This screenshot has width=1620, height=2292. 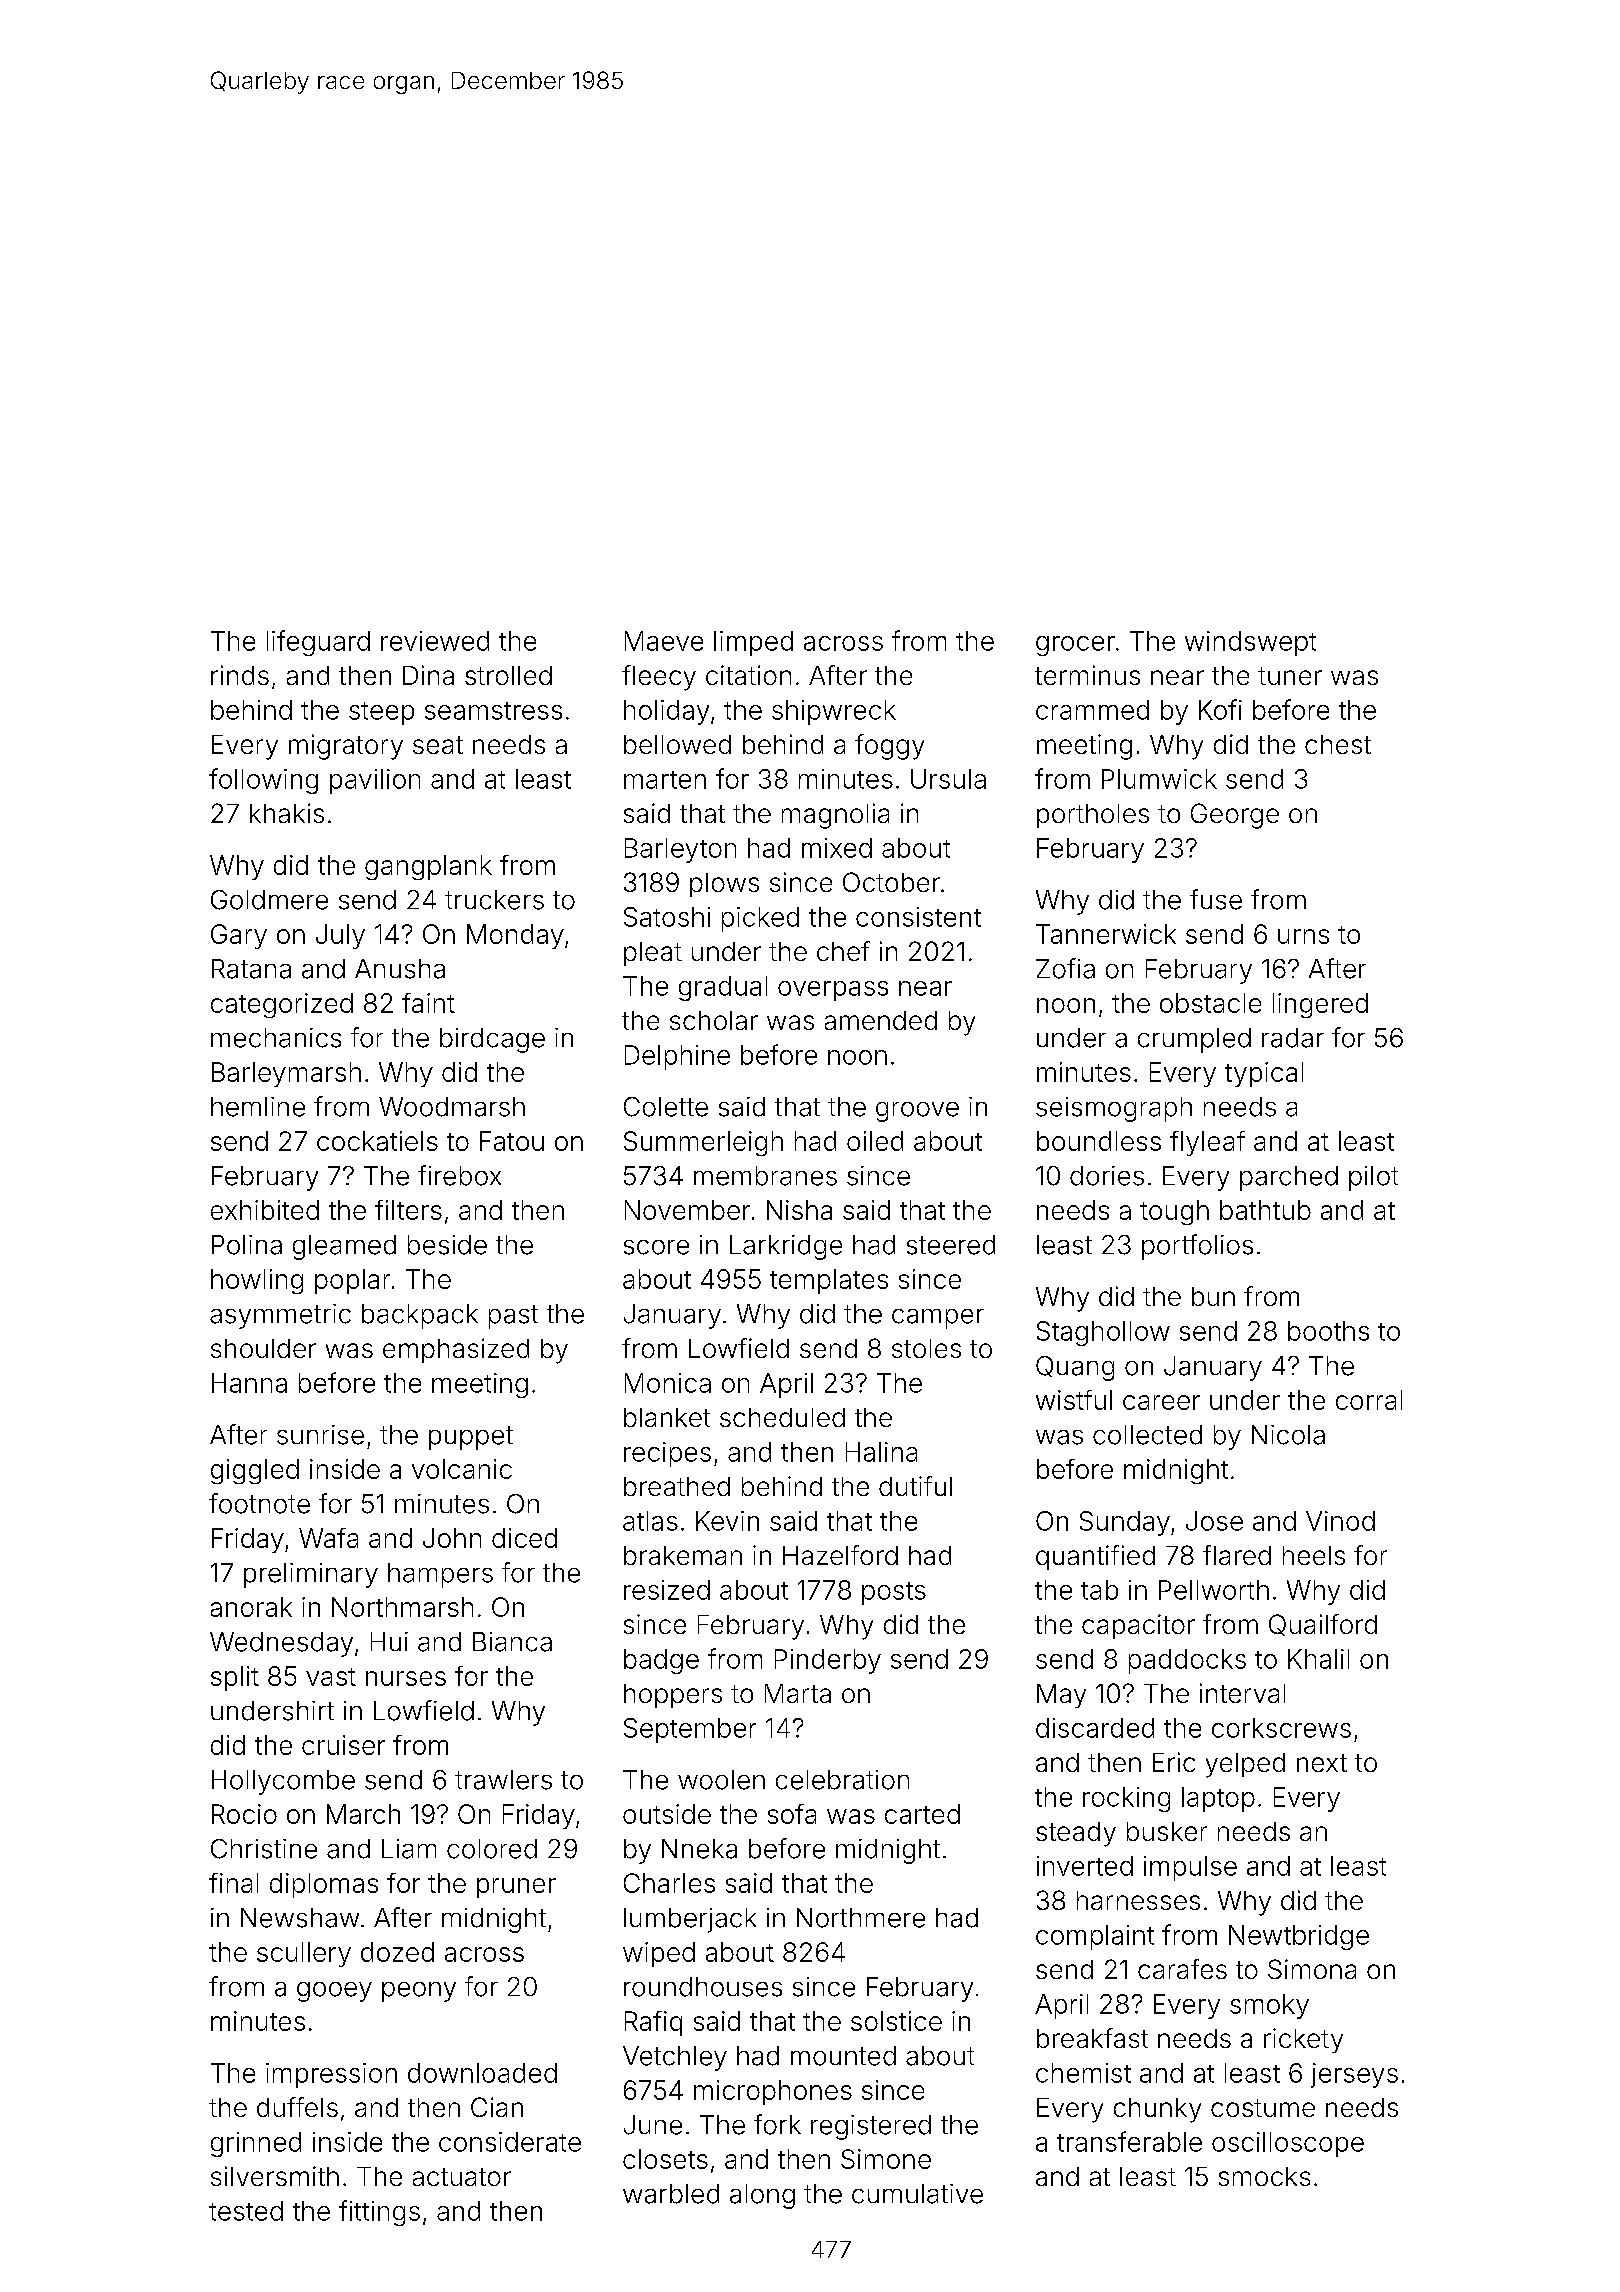 What do you see at coordinates (1125, 1523) in the screenshot?
I see `Sunday` at bounding box center [1125, 1523].
